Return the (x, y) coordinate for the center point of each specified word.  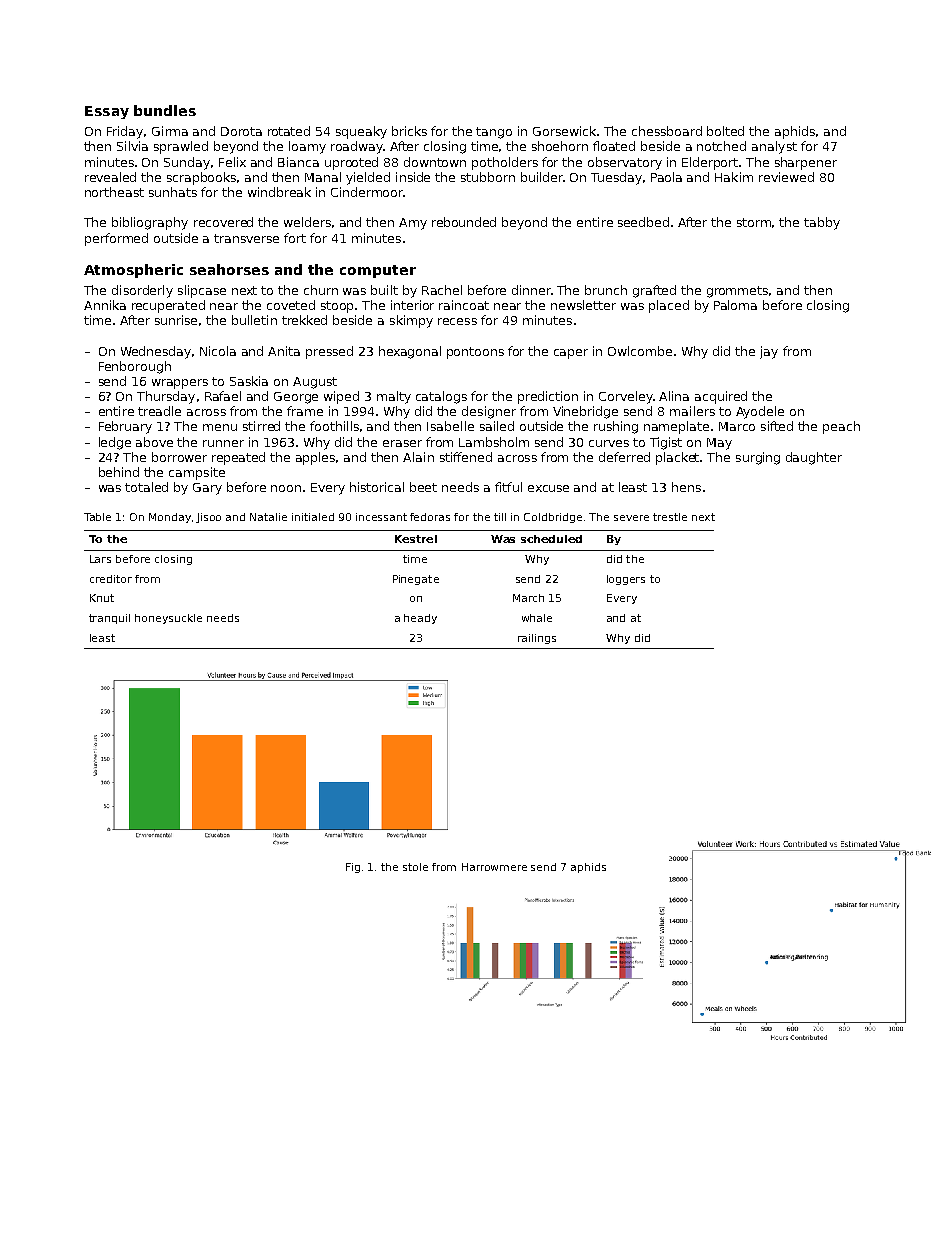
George (296, 398)
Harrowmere (494, 867)
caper (571, 354)
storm (754, 222)
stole (415, 867)
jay (769, 352)
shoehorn (560, 146)
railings (537, 639)
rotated (289, 131)
